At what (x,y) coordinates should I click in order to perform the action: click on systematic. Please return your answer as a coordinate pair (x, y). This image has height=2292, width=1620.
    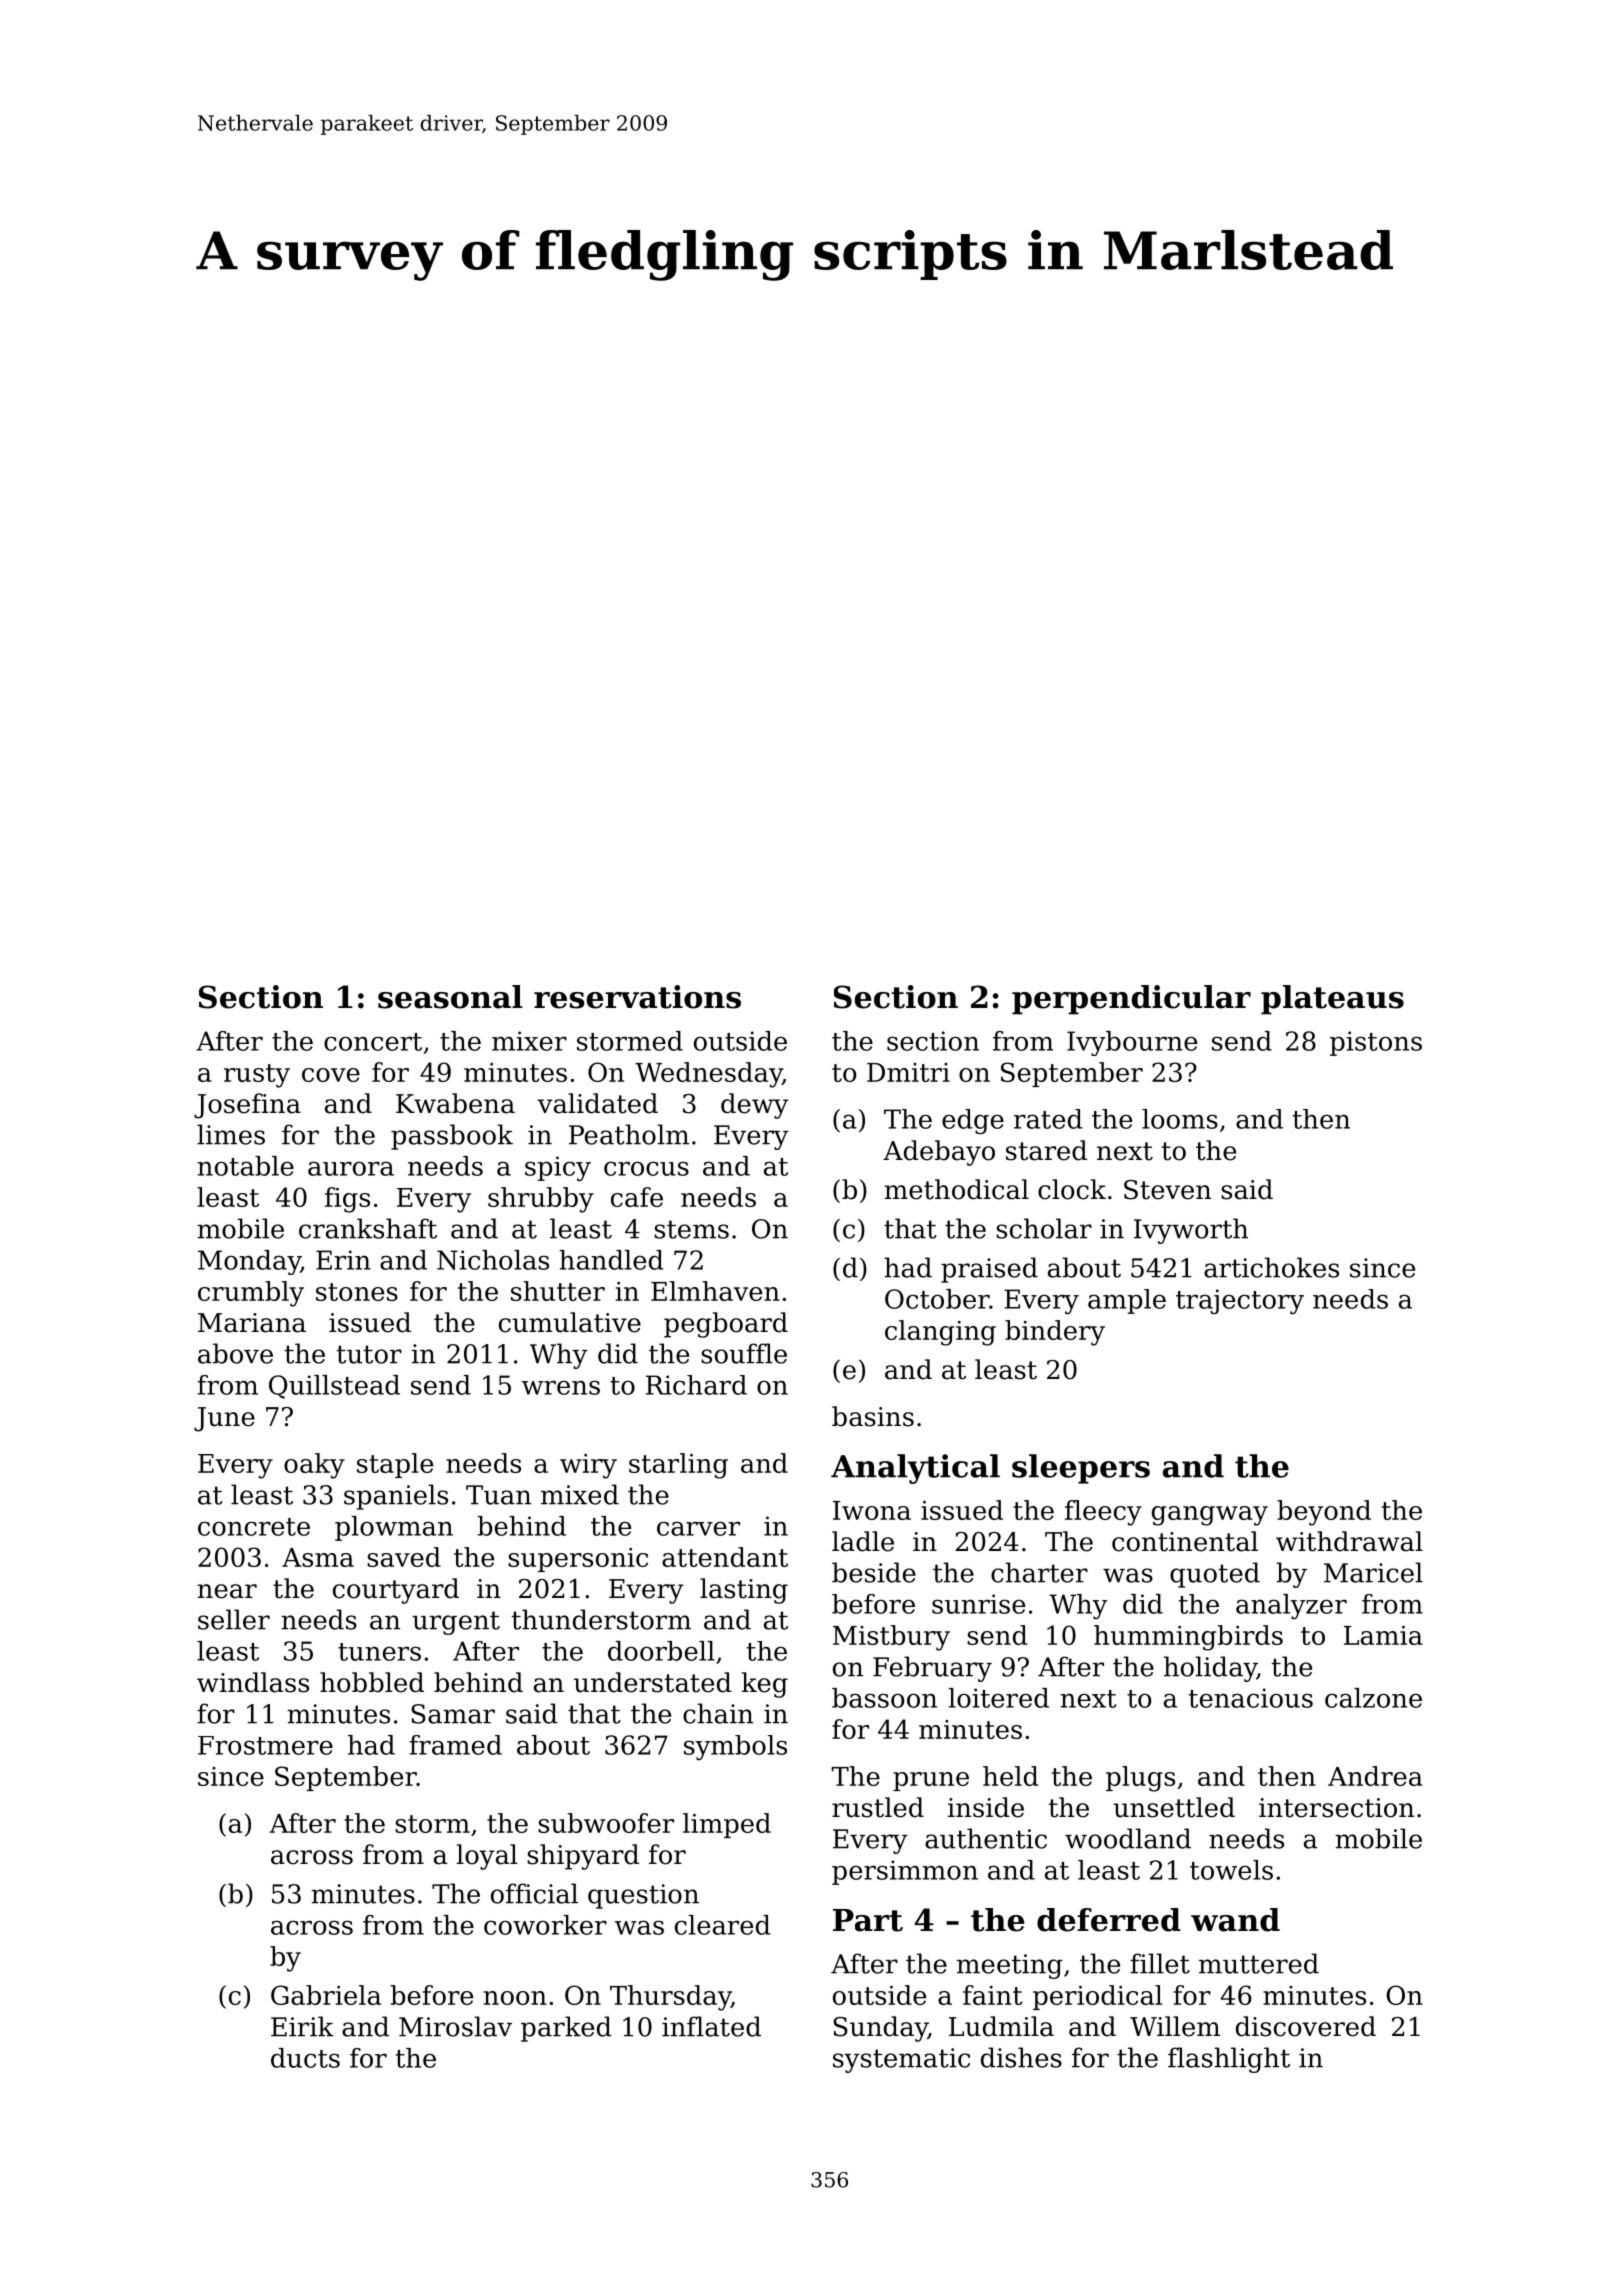
    Looking at the image, I should click on (901, 2060).
